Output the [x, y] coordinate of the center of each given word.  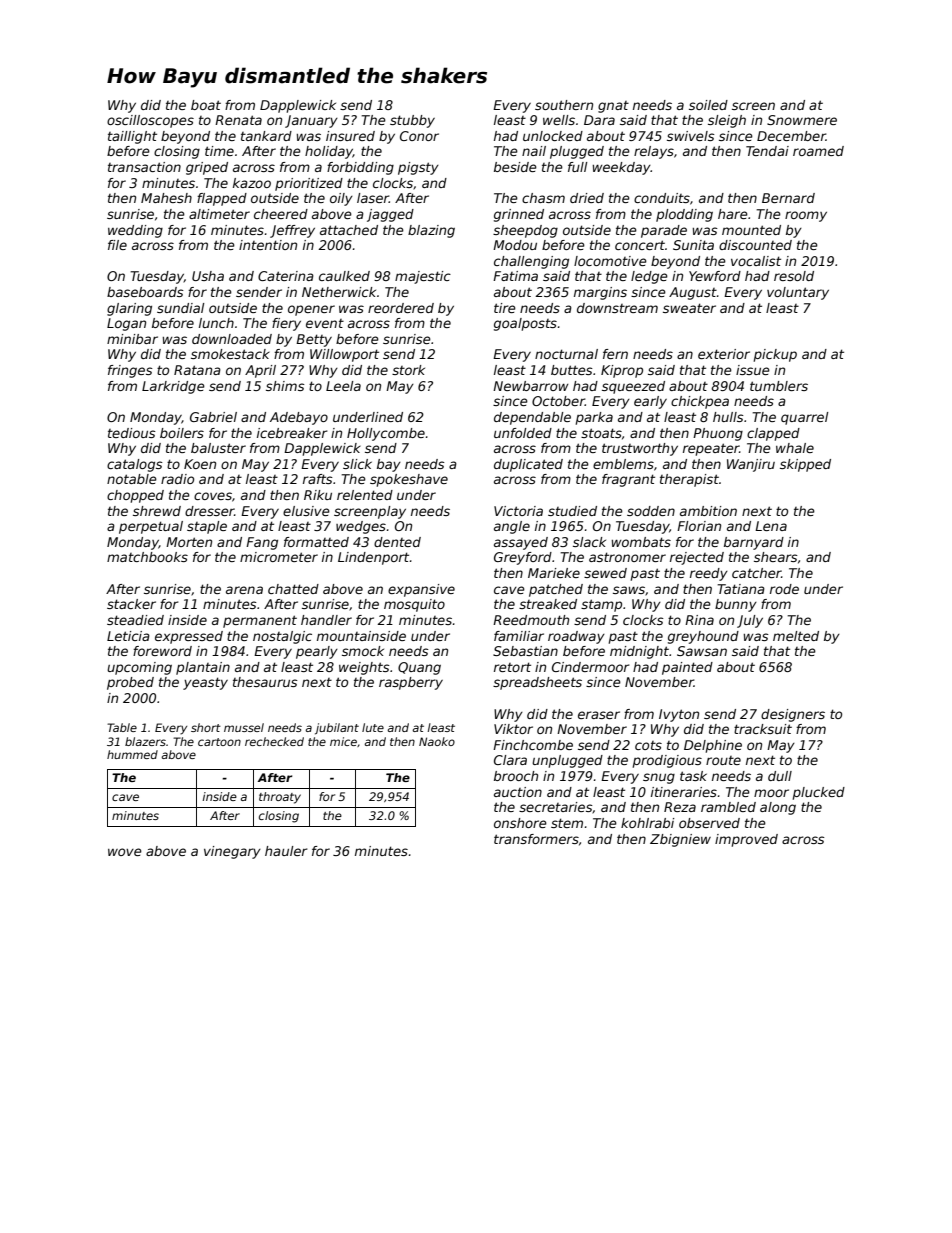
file [117, 245]
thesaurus [265, 682]
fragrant [628, 480]
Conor [419, 136]
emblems [623, 464]
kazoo [252, 183]
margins [600, 293]
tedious [132, 433]
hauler [286, 851]
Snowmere [802, 120]
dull [780, 776]
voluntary [798, 293]
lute [373, 727]
